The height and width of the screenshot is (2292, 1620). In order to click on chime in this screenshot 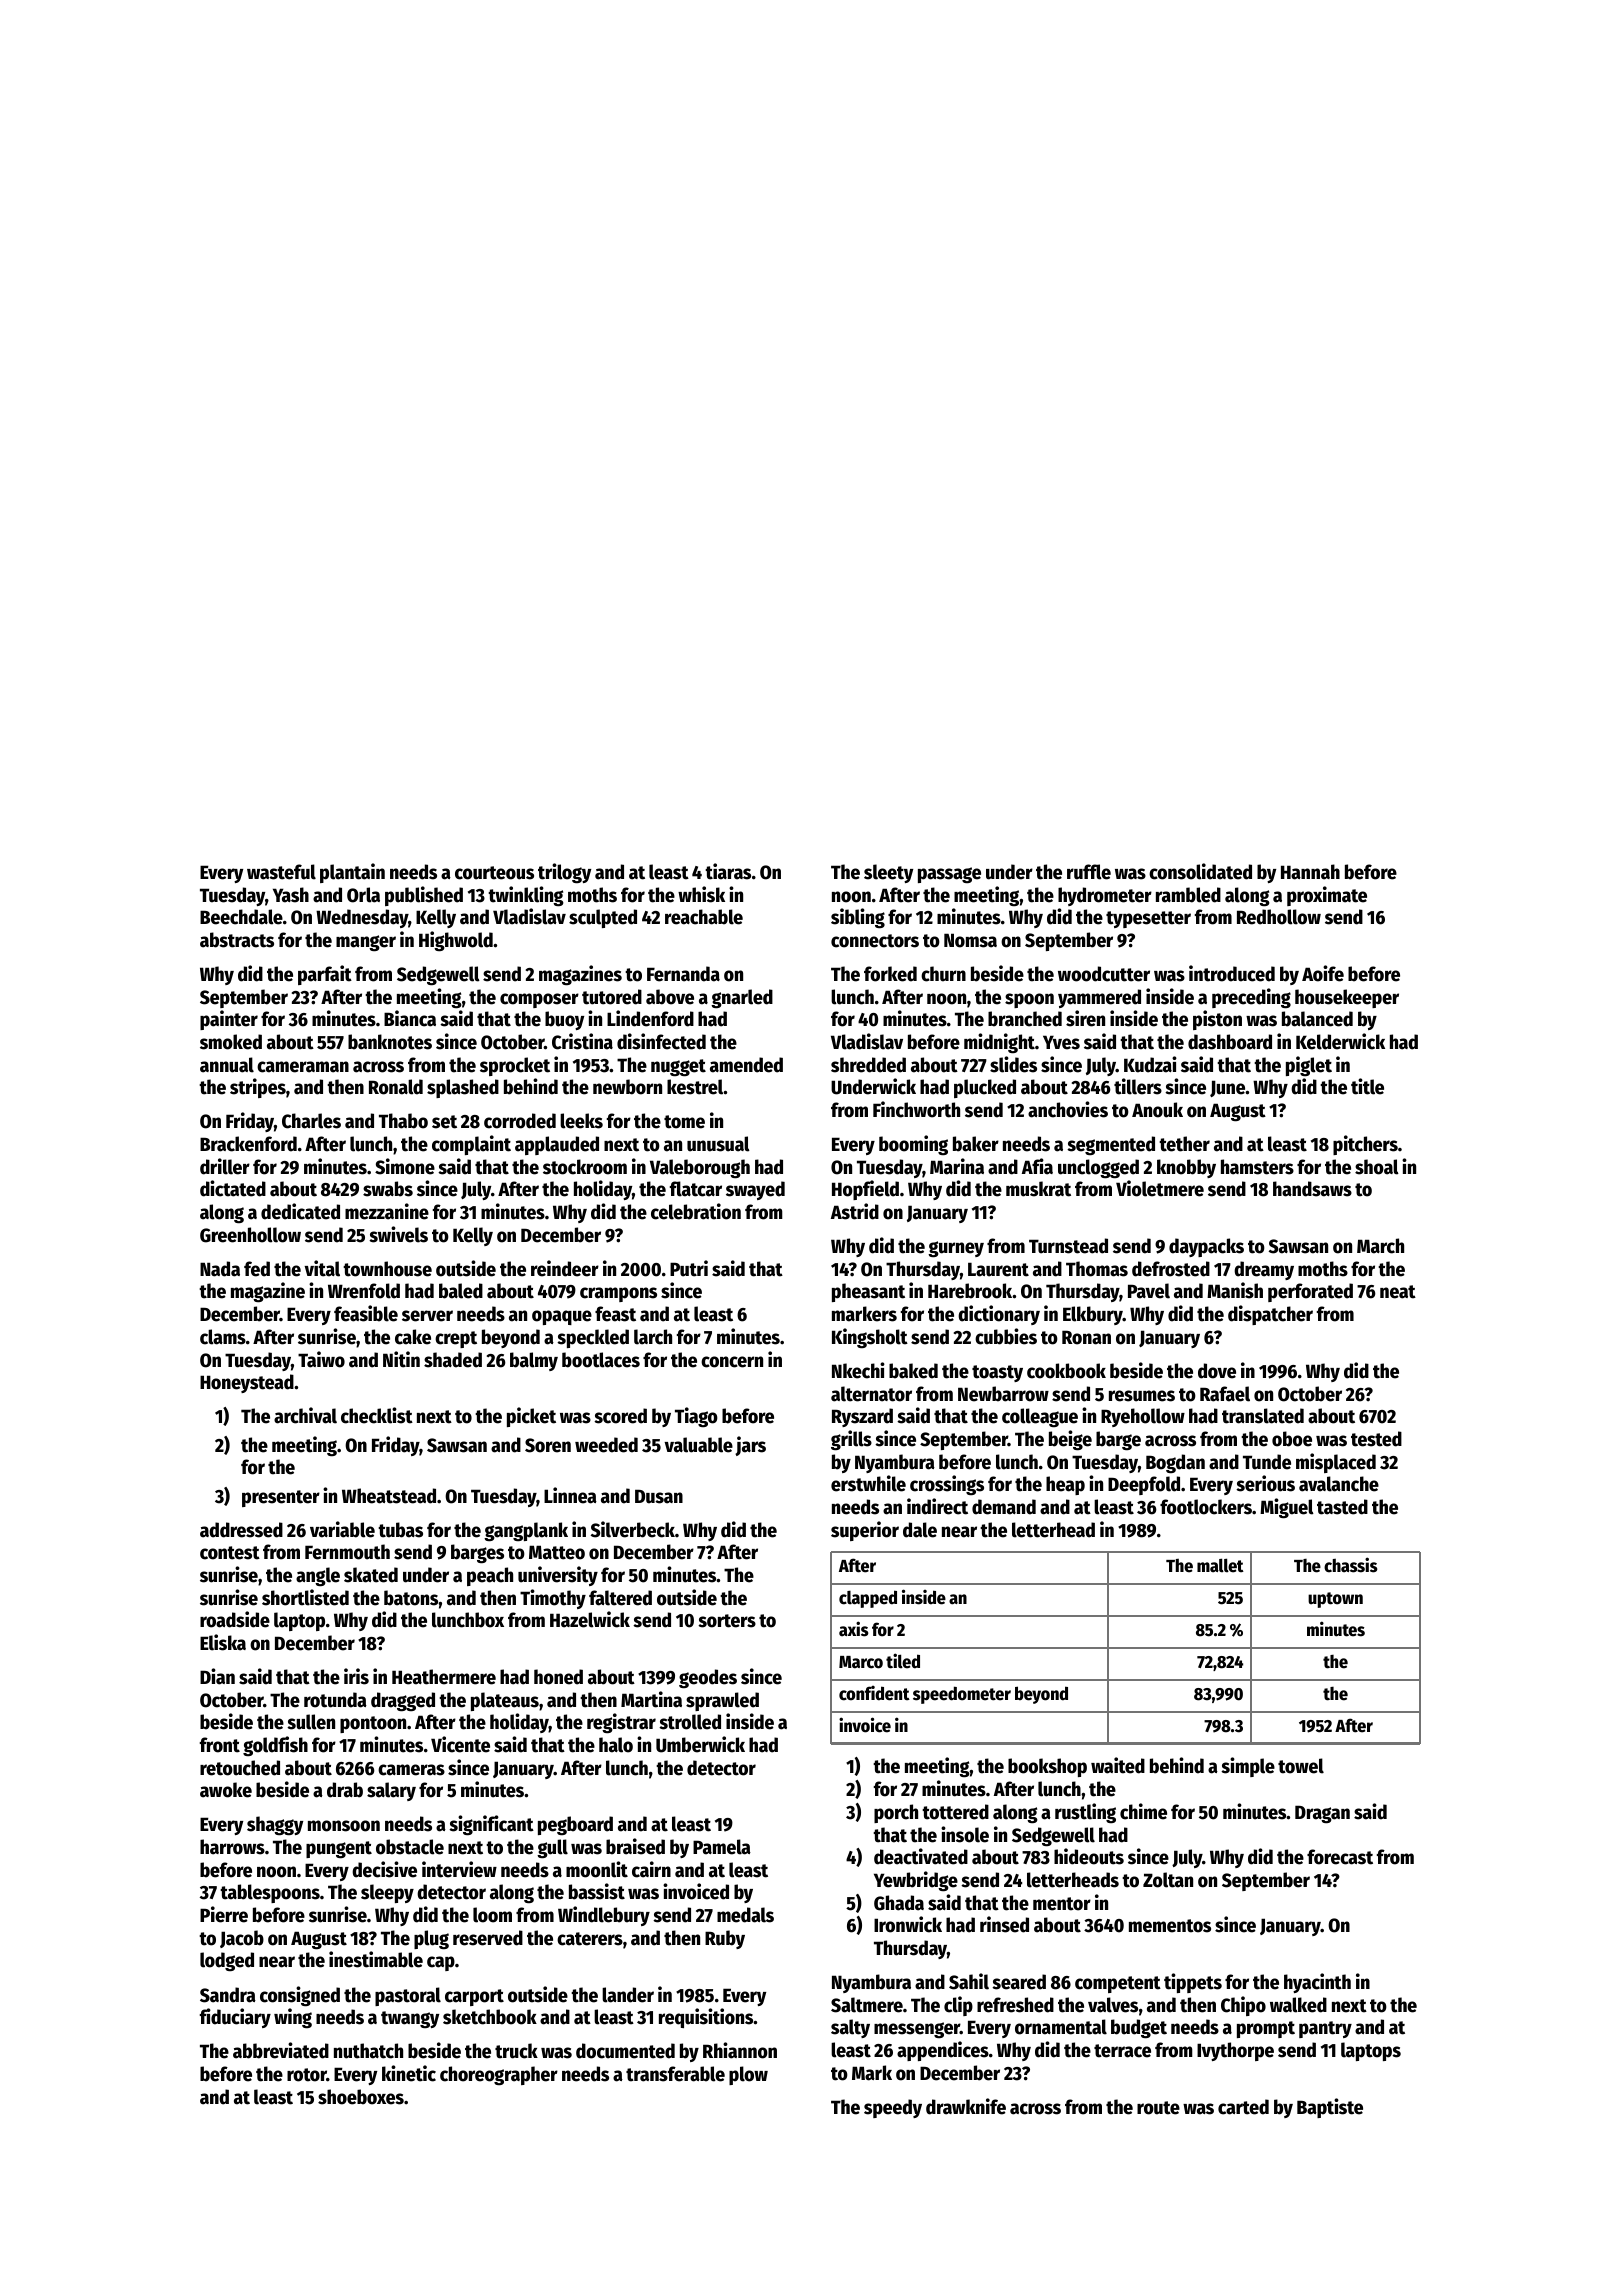, I will do `click(1143, 1811)`.
